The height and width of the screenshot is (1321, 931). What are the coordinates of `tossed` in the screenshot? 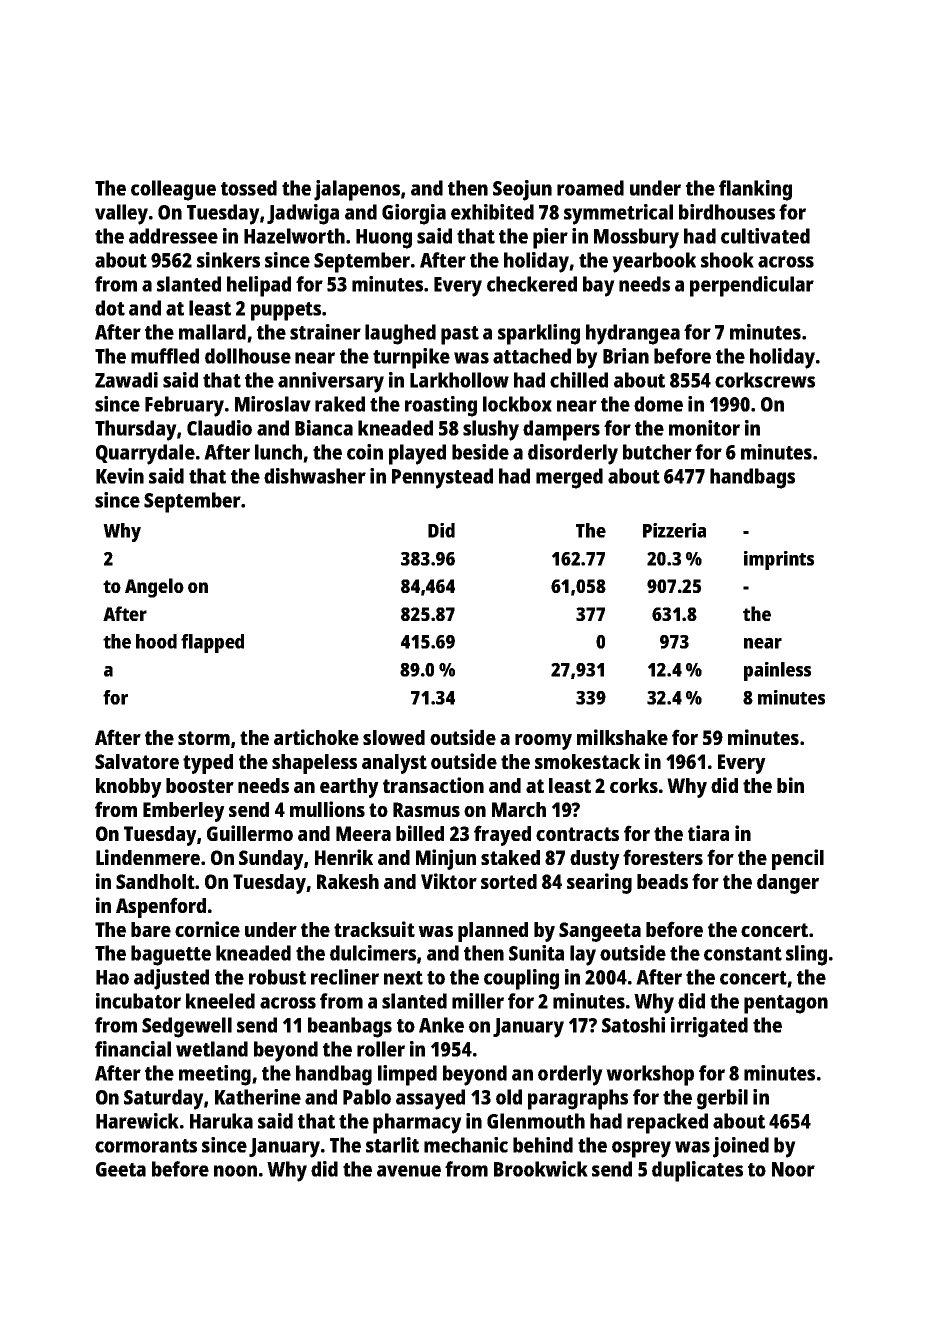 It's located at (249, 188).
